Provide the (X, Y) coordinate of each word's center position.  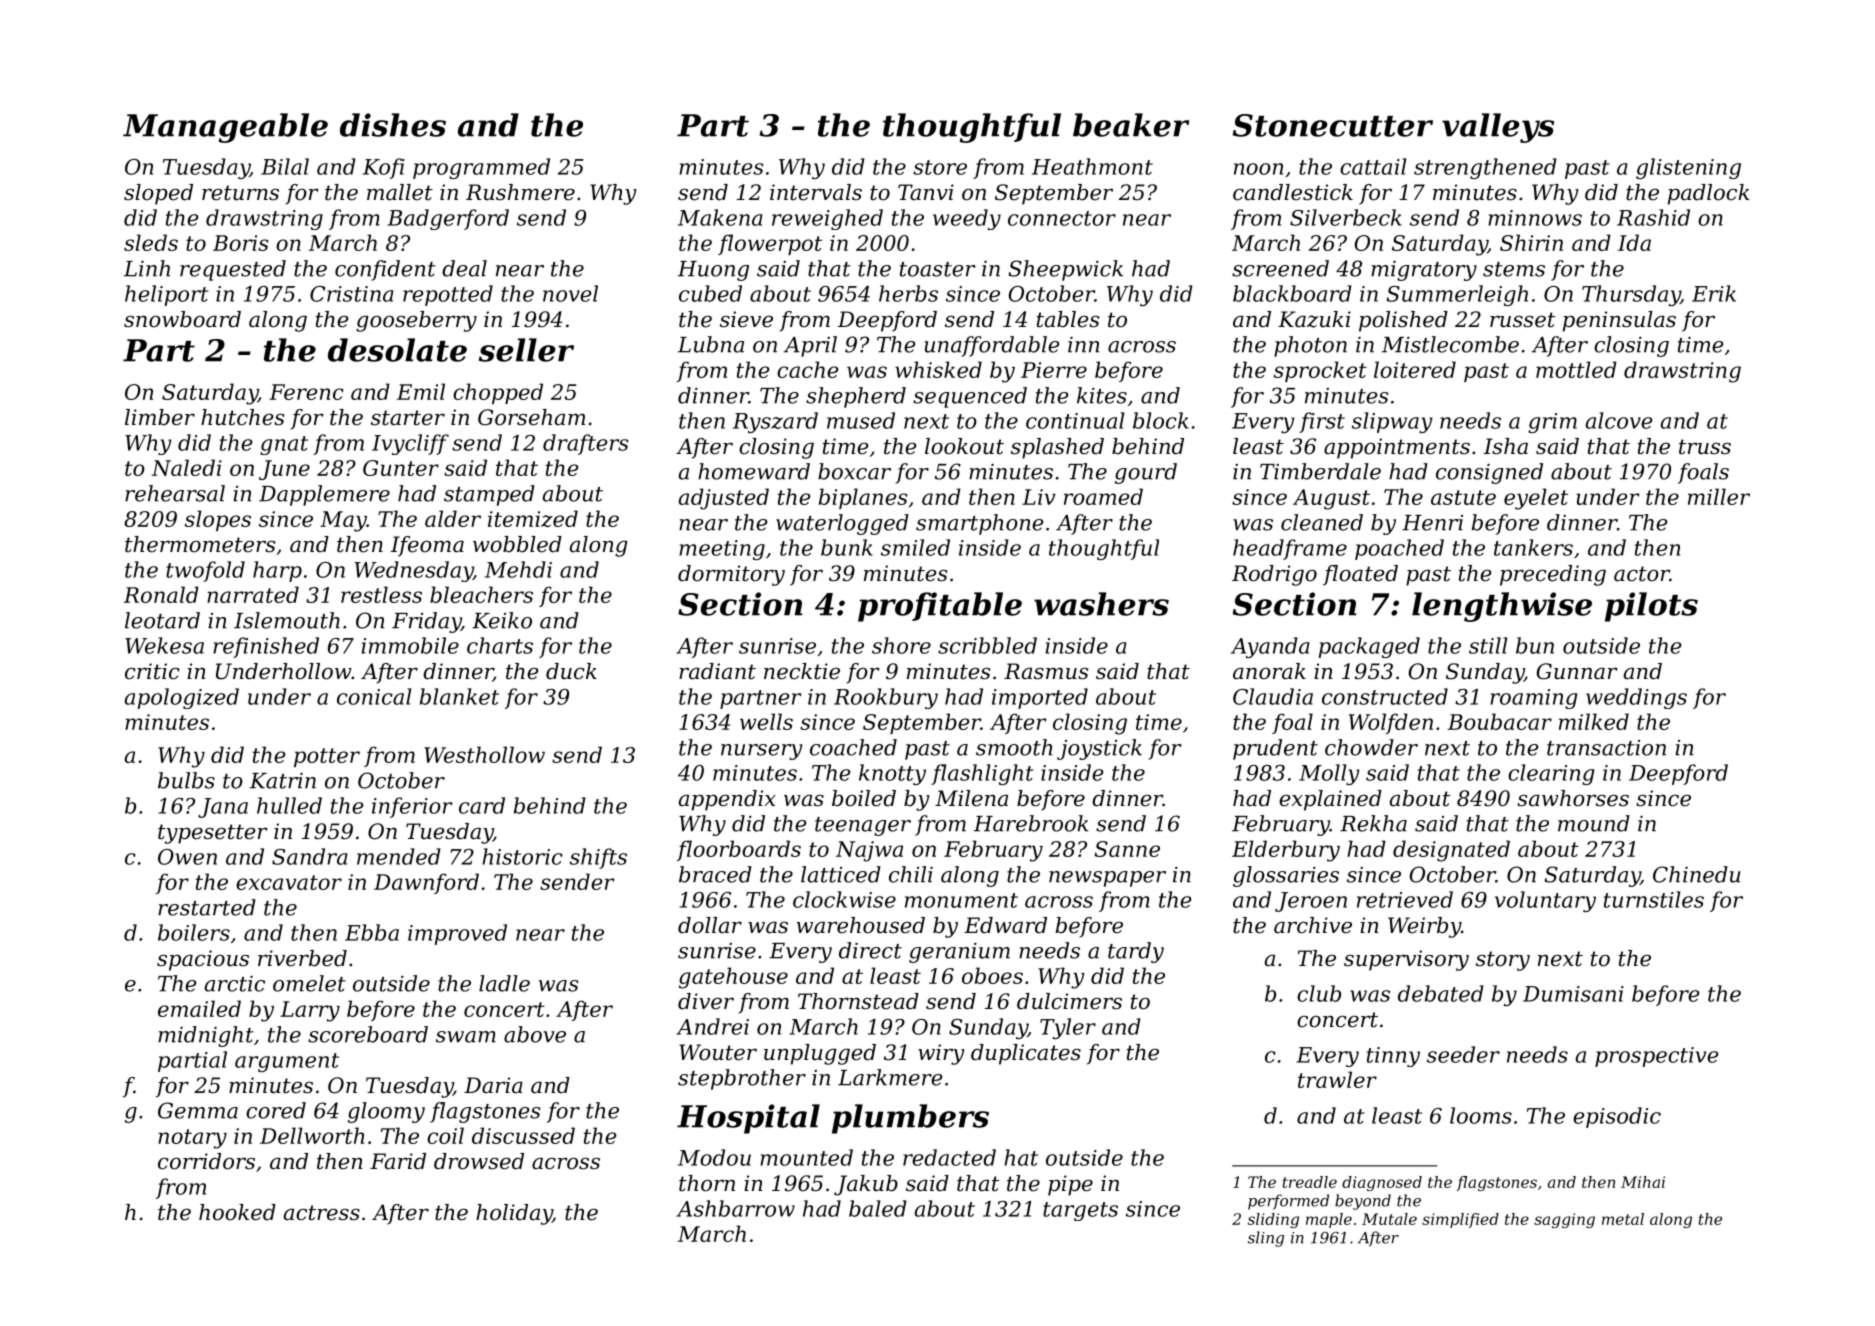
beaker (1131, 125)
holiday (514, 1214)
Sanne (1127, 849)
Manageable (225, 128)
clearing (1551, 774)
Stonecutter (1333, 125)
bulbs (186, 780)
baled (877, 1208)
